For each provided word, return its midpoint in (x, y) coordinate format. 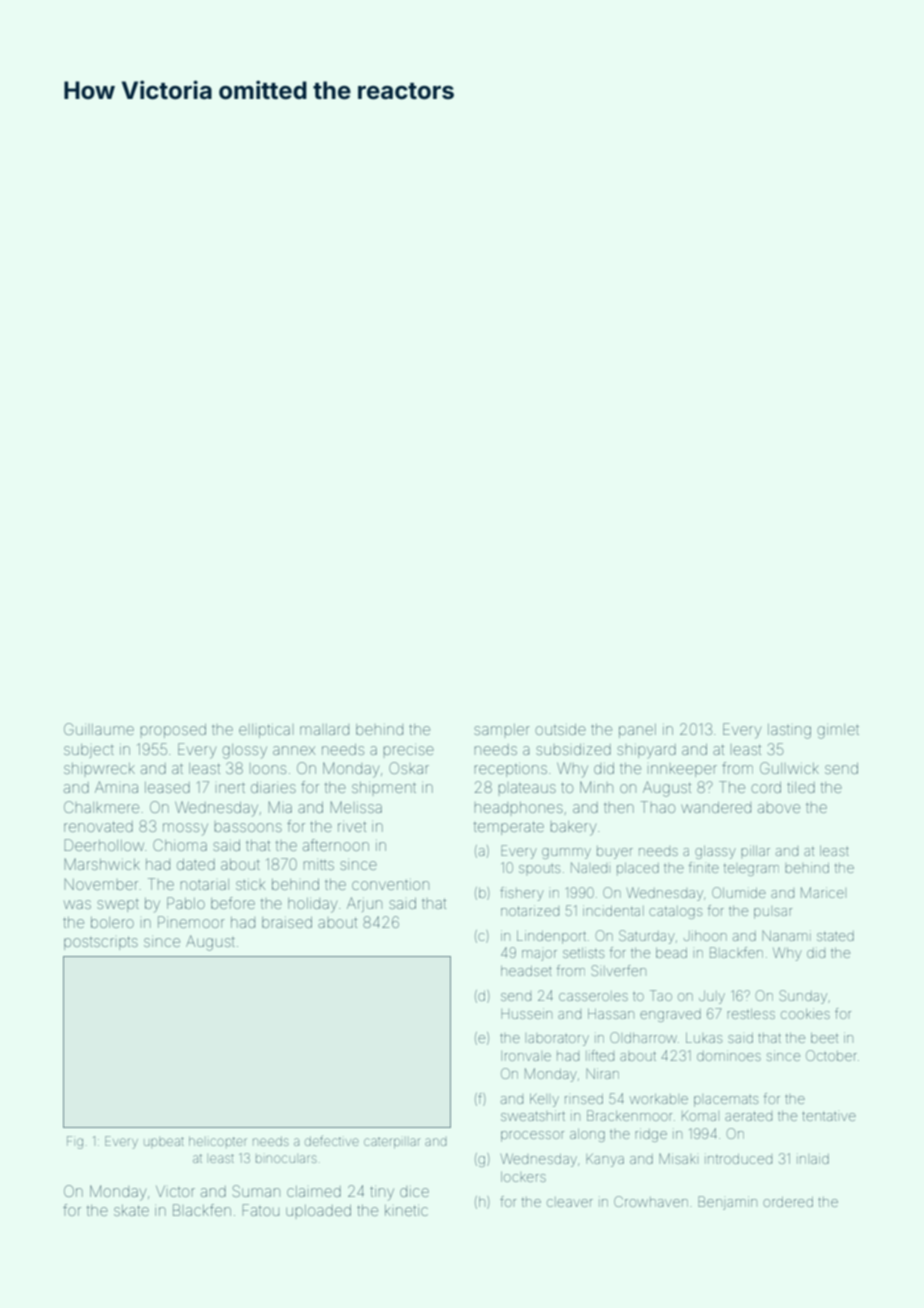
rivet (352, 826)
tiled (801, 787)
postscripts (101, 943)
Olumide (739, 892)
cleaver (570, 1202)
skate (131, 1210)
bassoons (248, 827)
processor (532, 1136)
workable (659, 1099)
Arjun (364, 904)
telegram (751, 869)
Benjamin (727, 1203)
